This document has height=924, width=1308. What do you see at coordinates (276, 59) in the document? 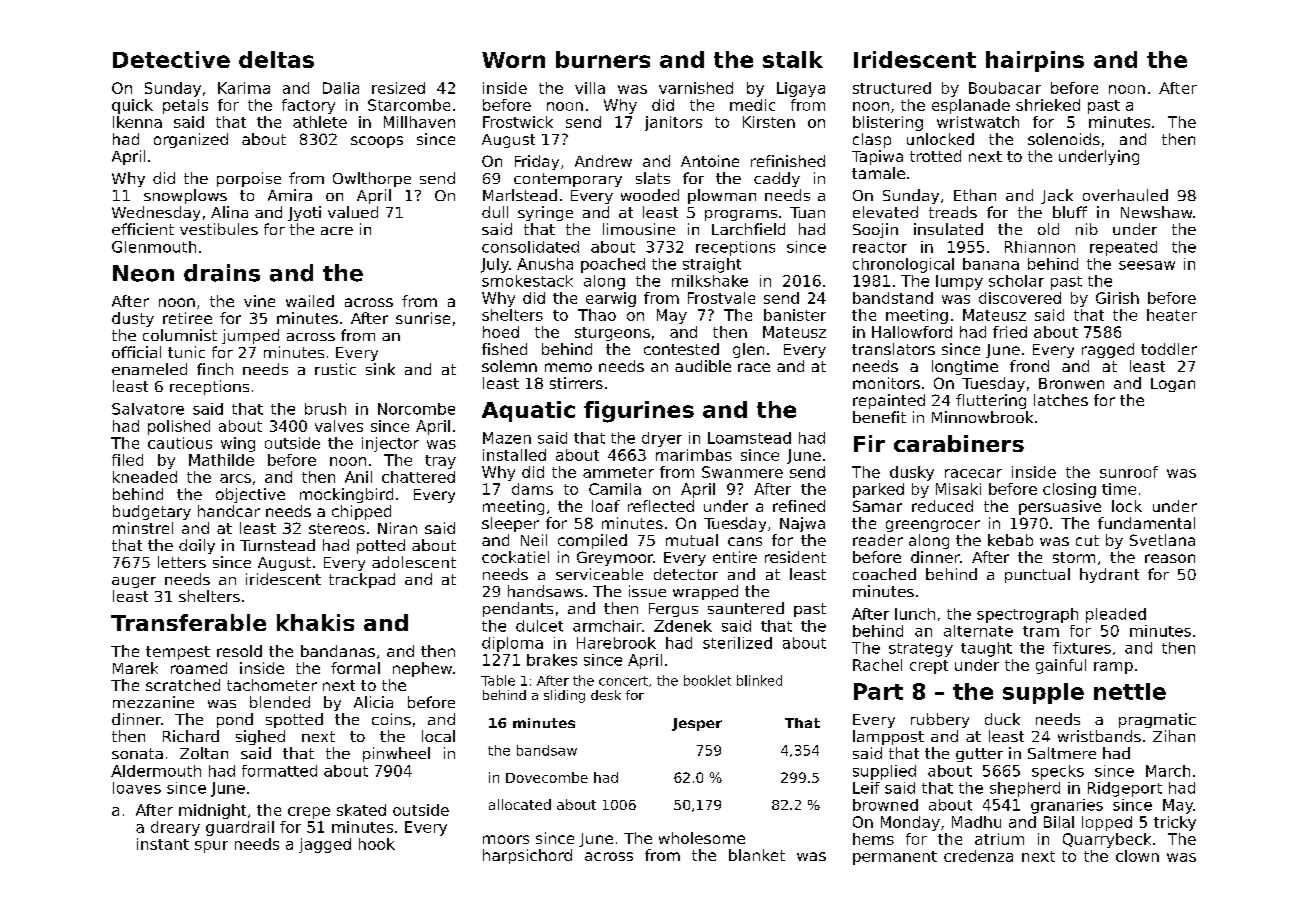
I see `deltas` at bounding box center [276, 59].
